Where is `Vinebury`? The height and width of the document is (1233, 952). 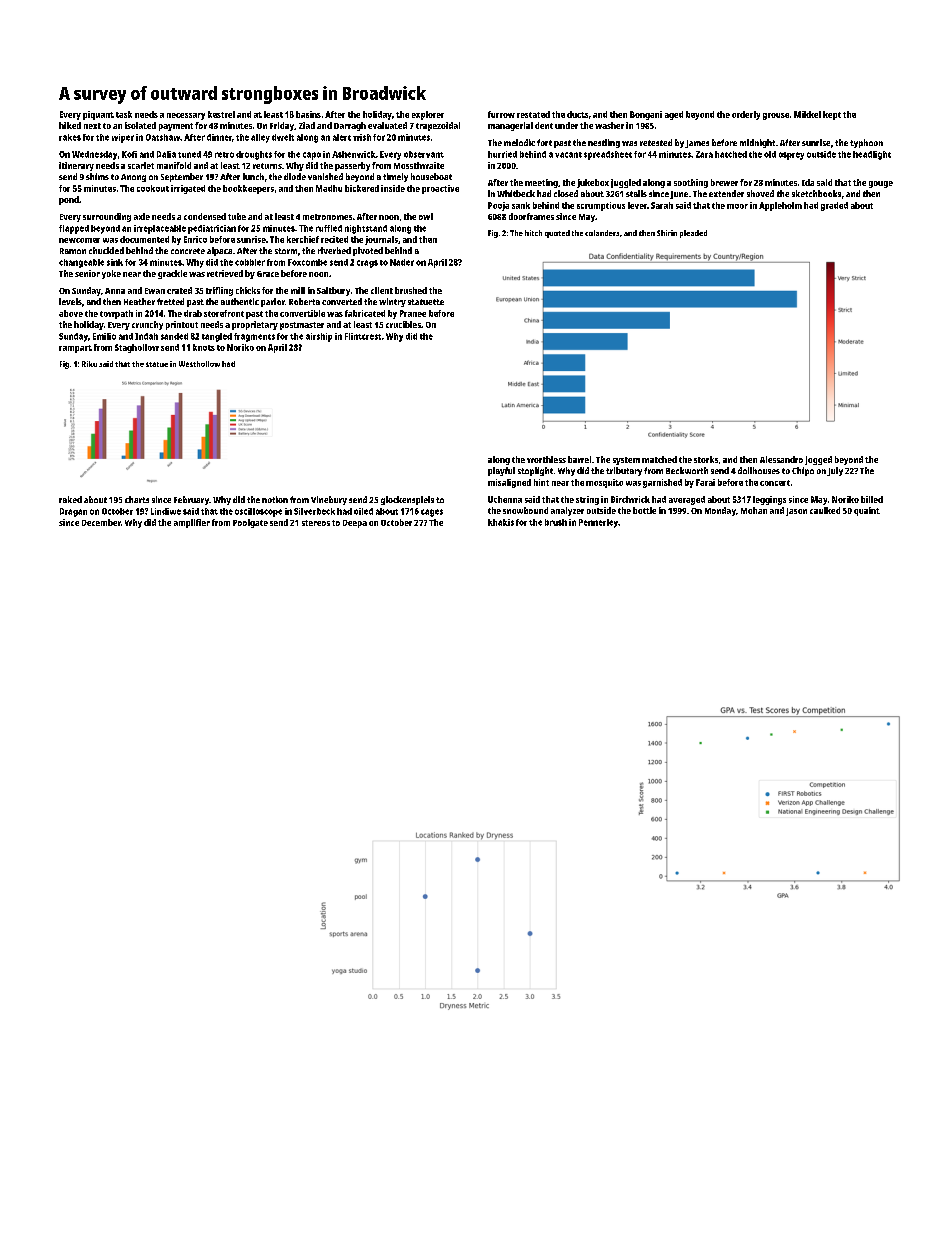 Vinebury is located at coordinates (329, 500).
